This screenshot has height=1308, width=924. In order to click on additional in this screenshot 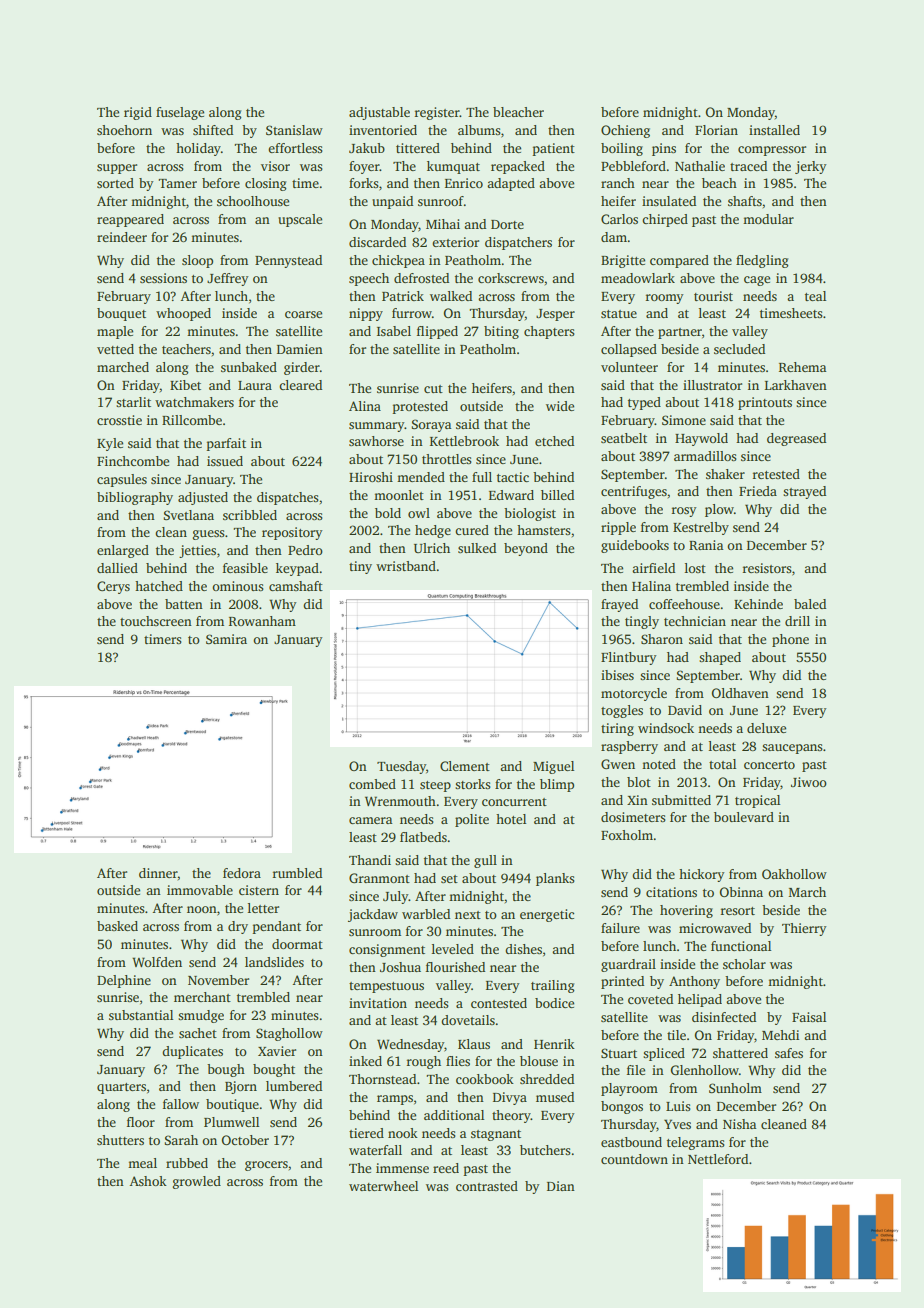, I will do `click(454, 1115)`.
